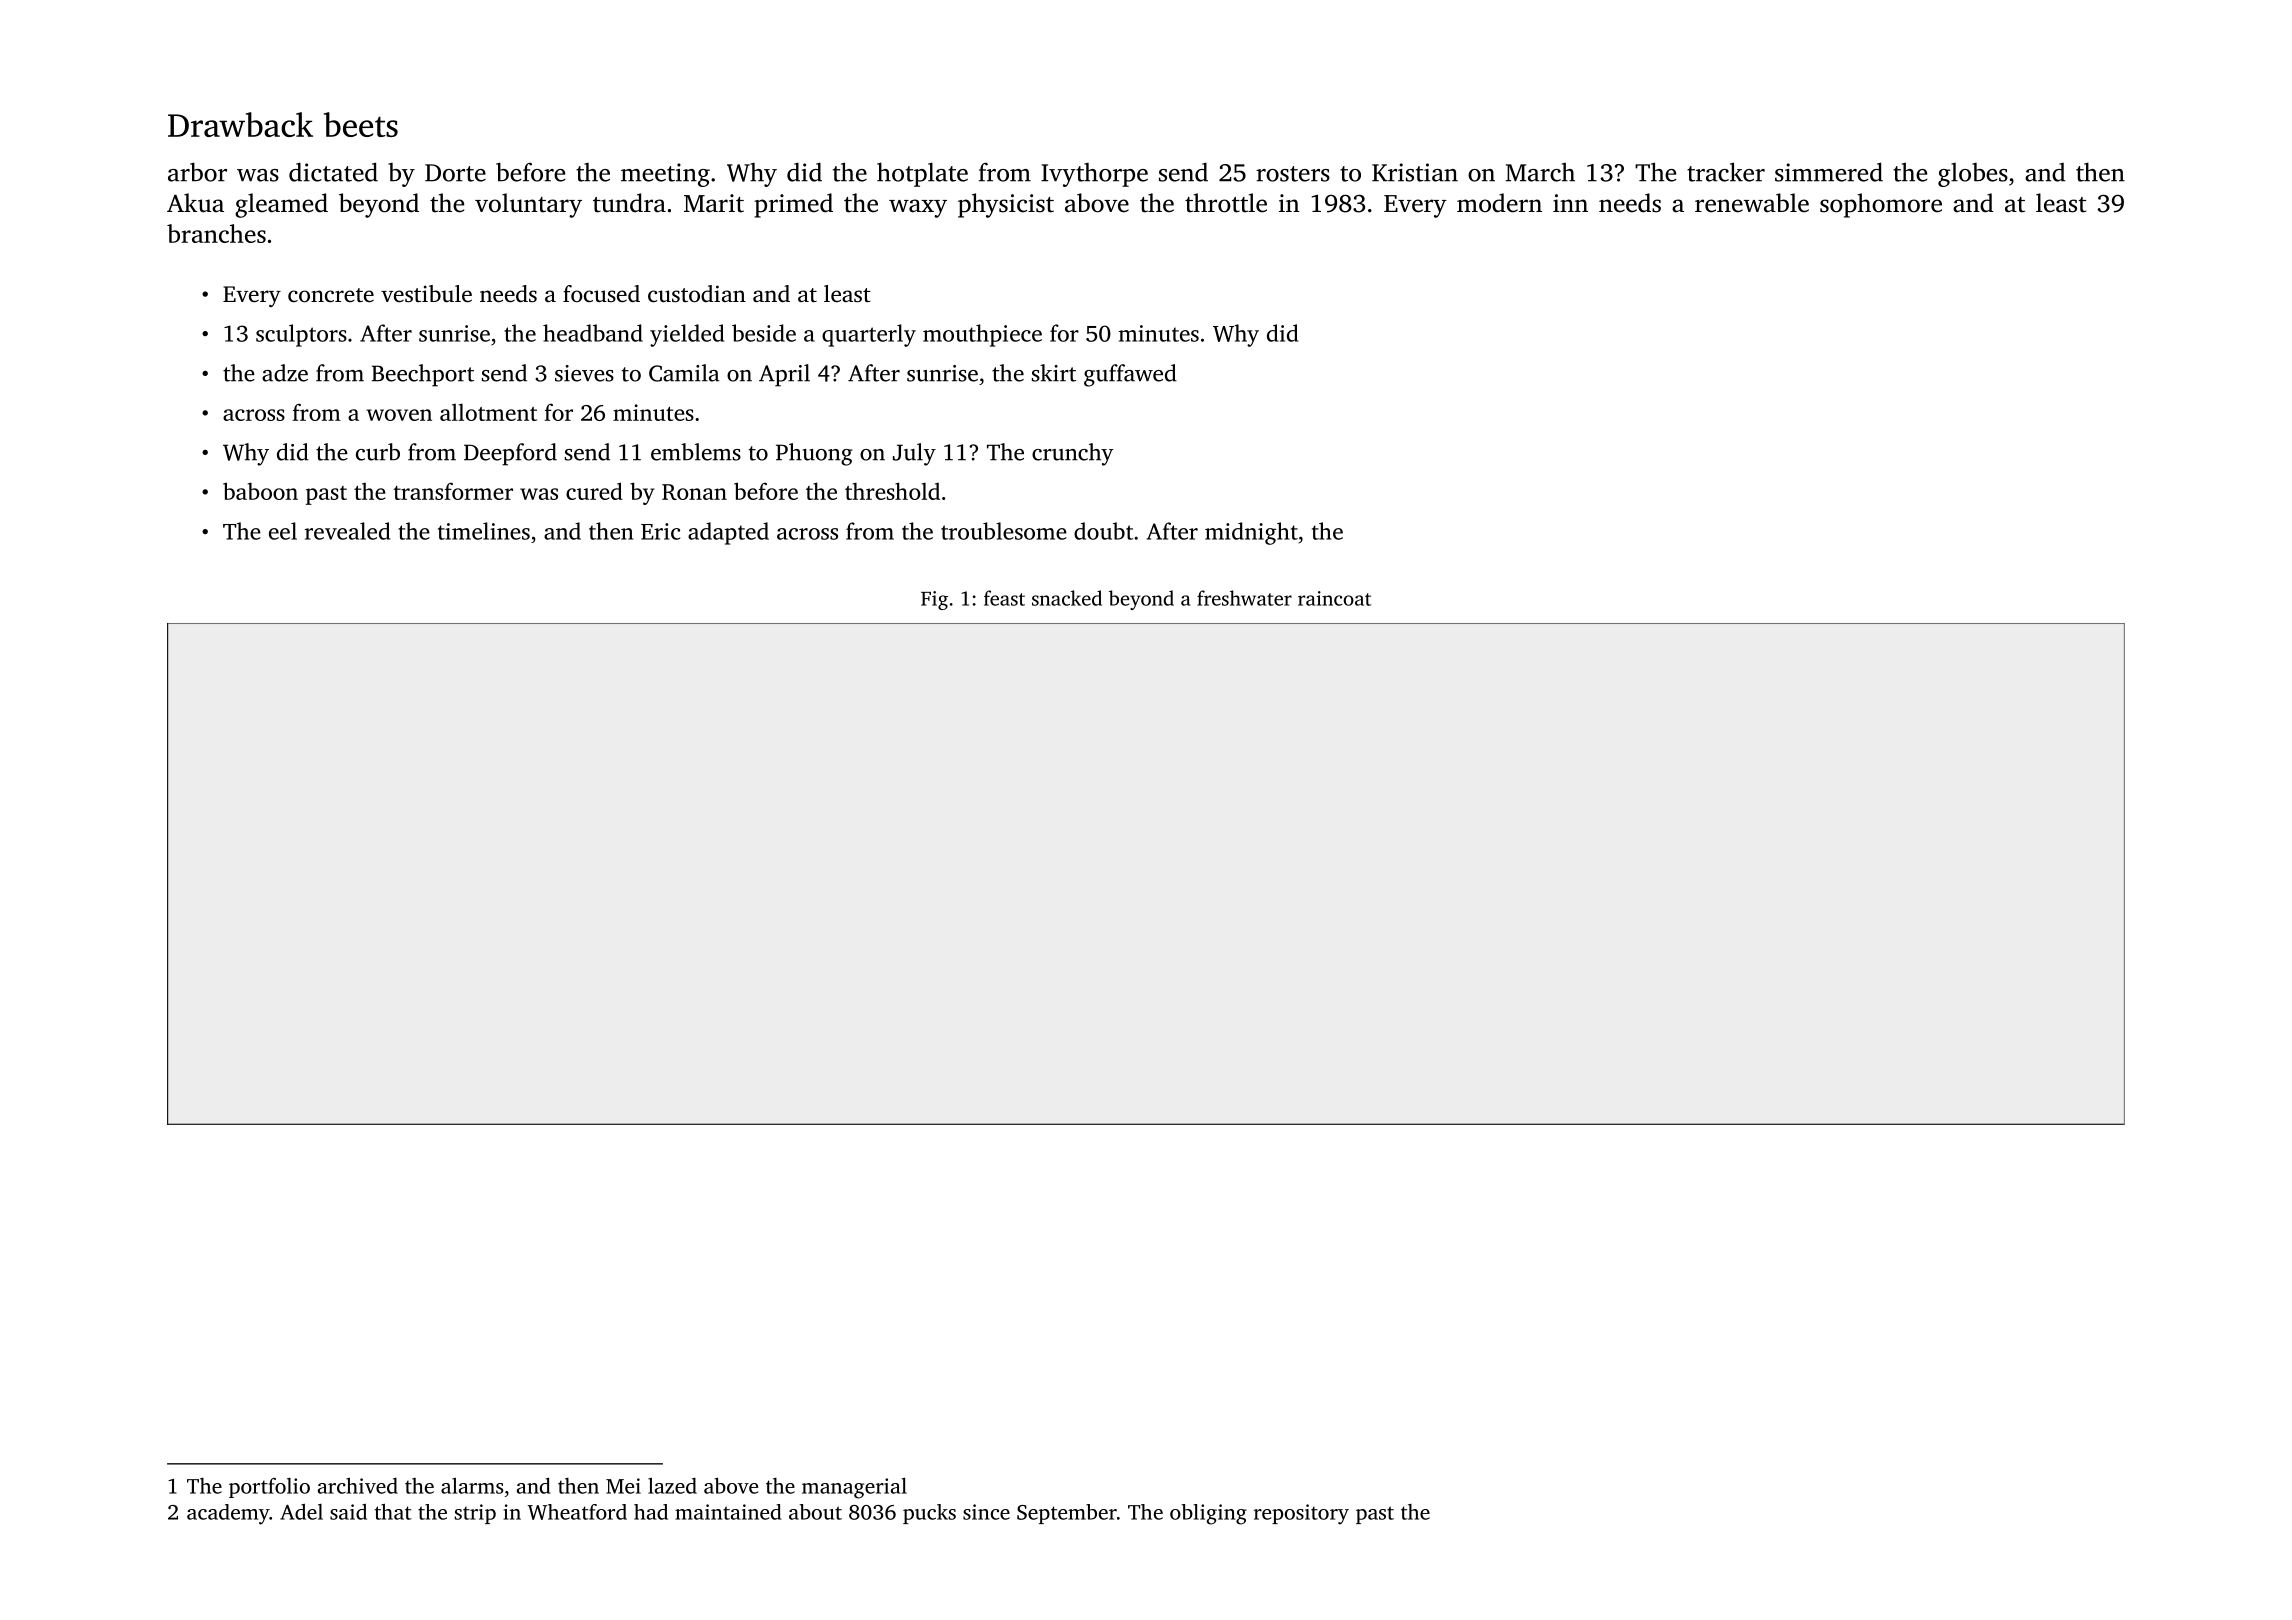 The height and width of the image is (1620, 2292). I want to click on eel, so click(283, 531).
